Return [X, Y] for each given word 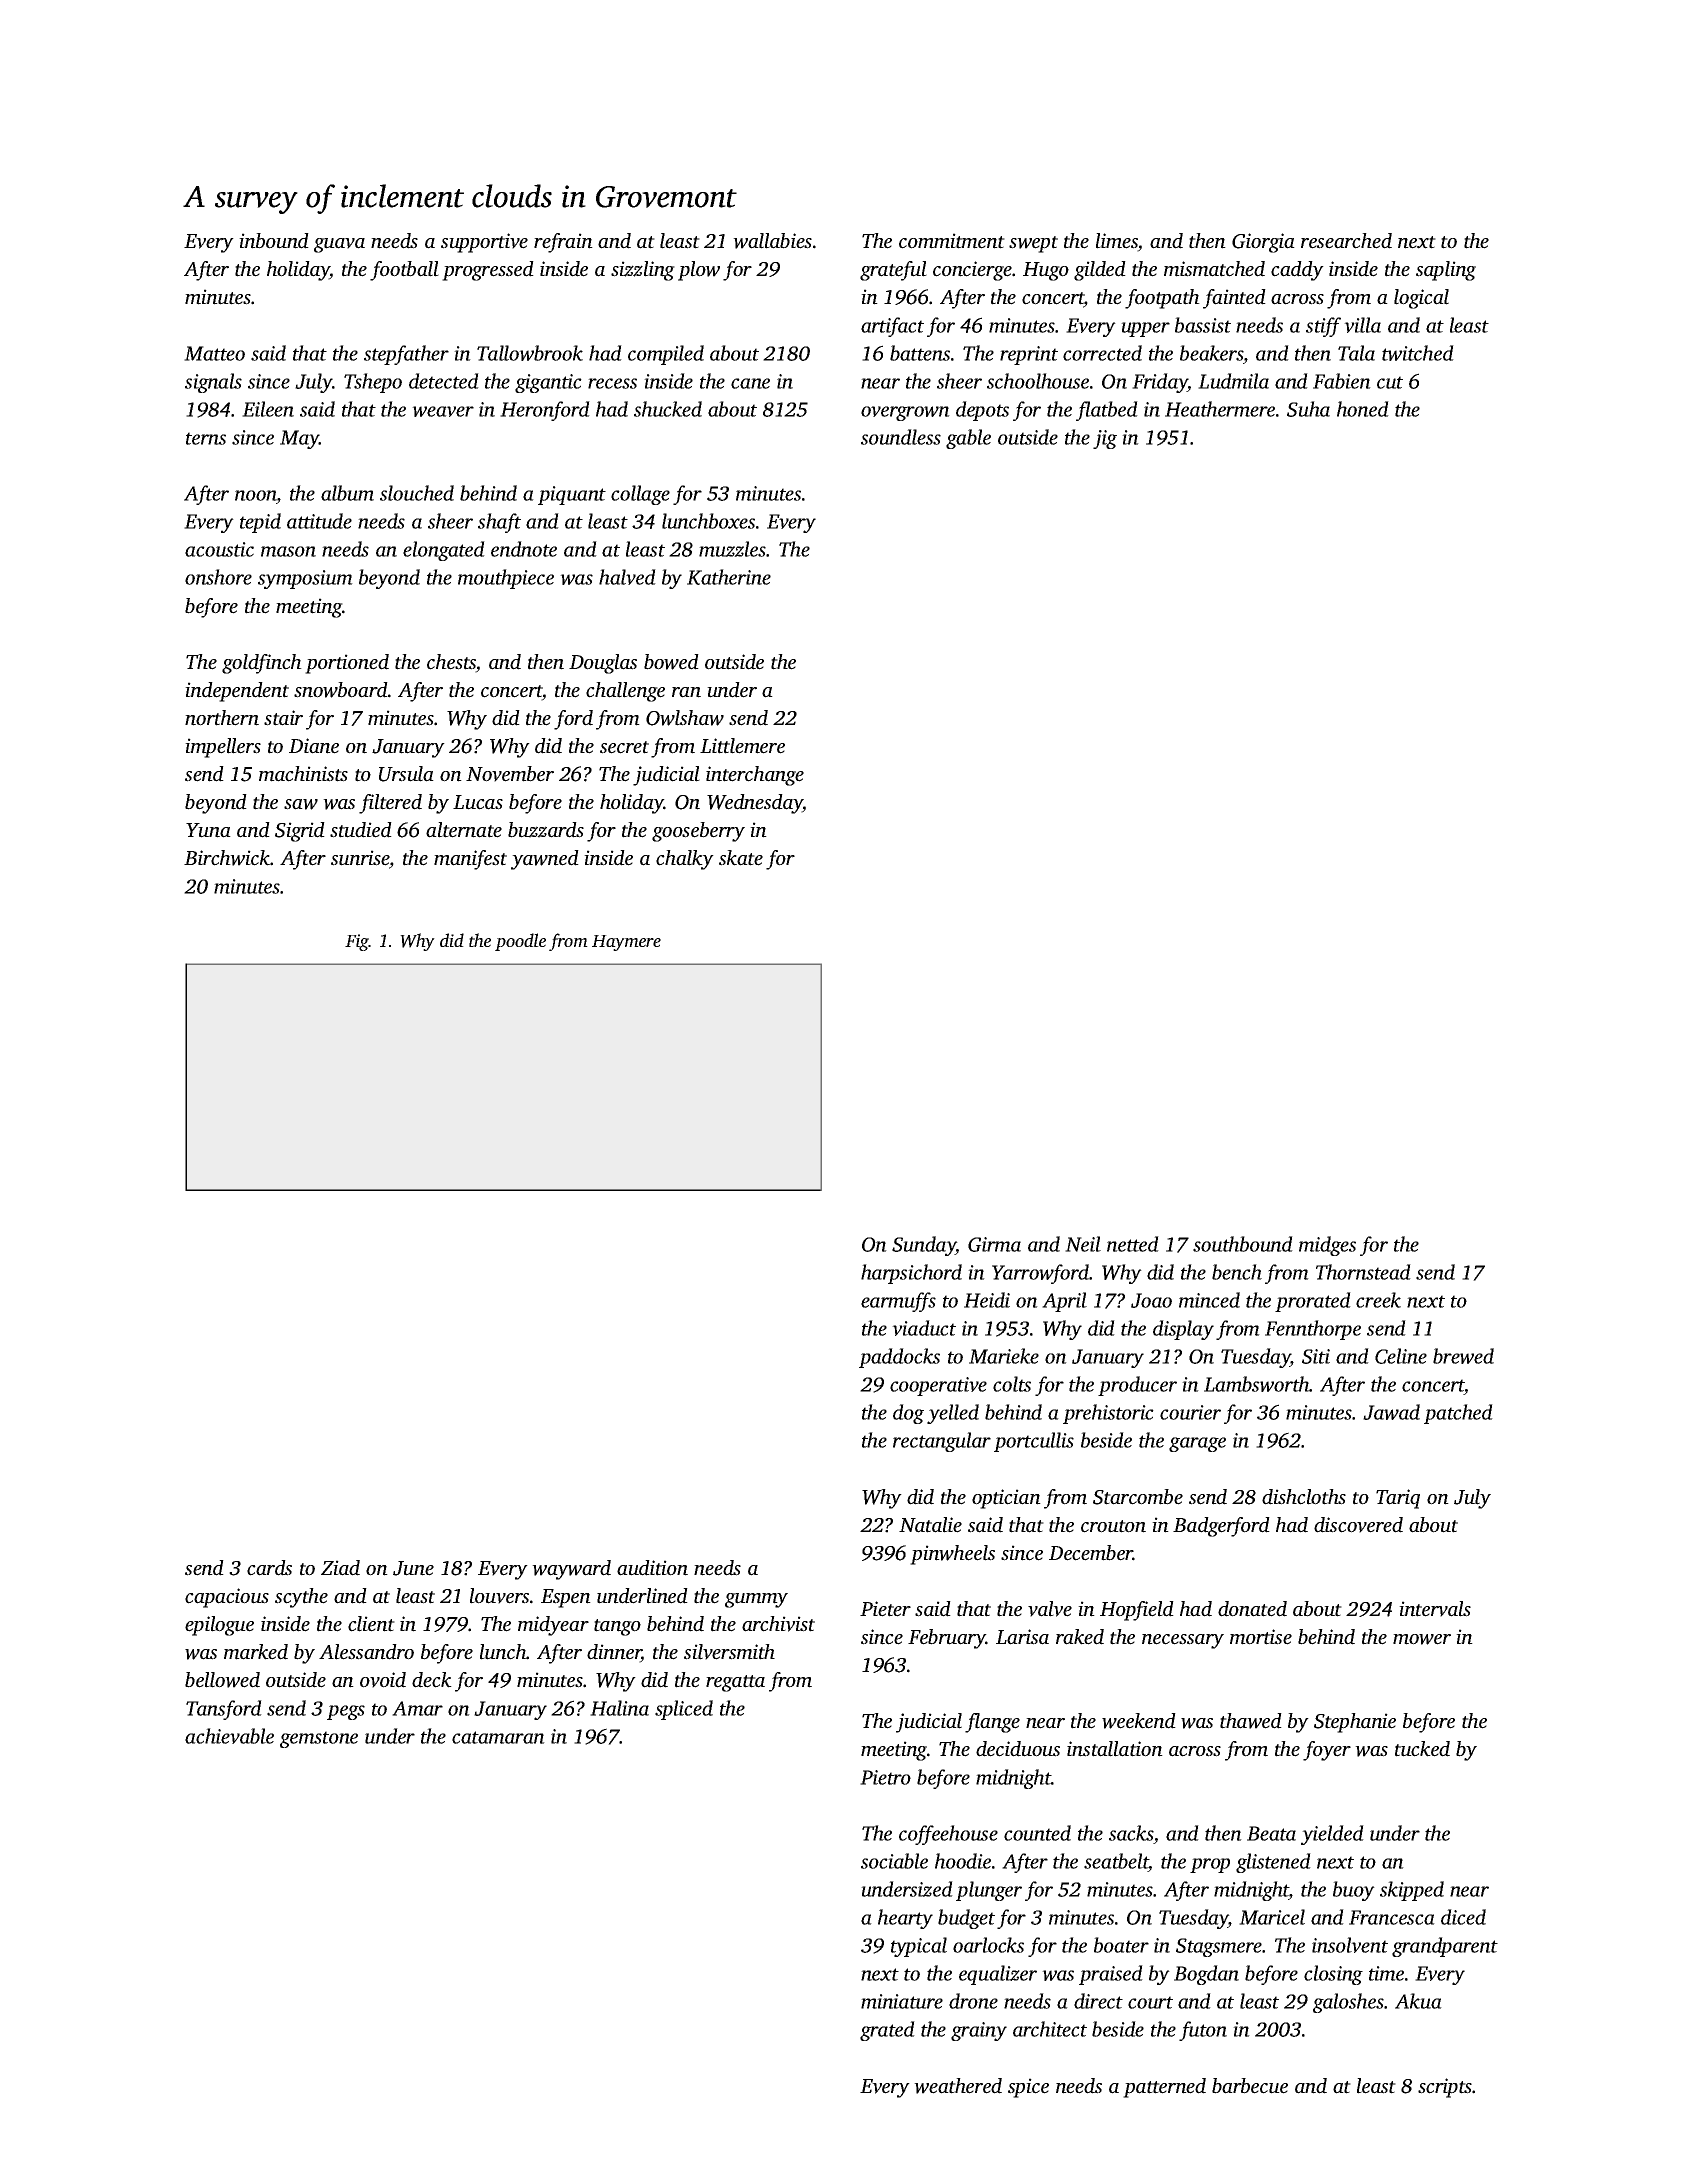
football [404, 271]
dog [908, 1414]
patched [1458, 1414]
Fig [357, 942]
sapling [1446, 271]
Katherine [729, 577]
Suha [1308, 409]
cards [269, 1568]
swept [1033, 244]
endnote [524, 549]
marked [256, 1652]
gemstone [319, 1739]
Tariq [1398, 1499]
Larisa [1022, 1637]
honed [1363, 409]
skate [741, 858]
